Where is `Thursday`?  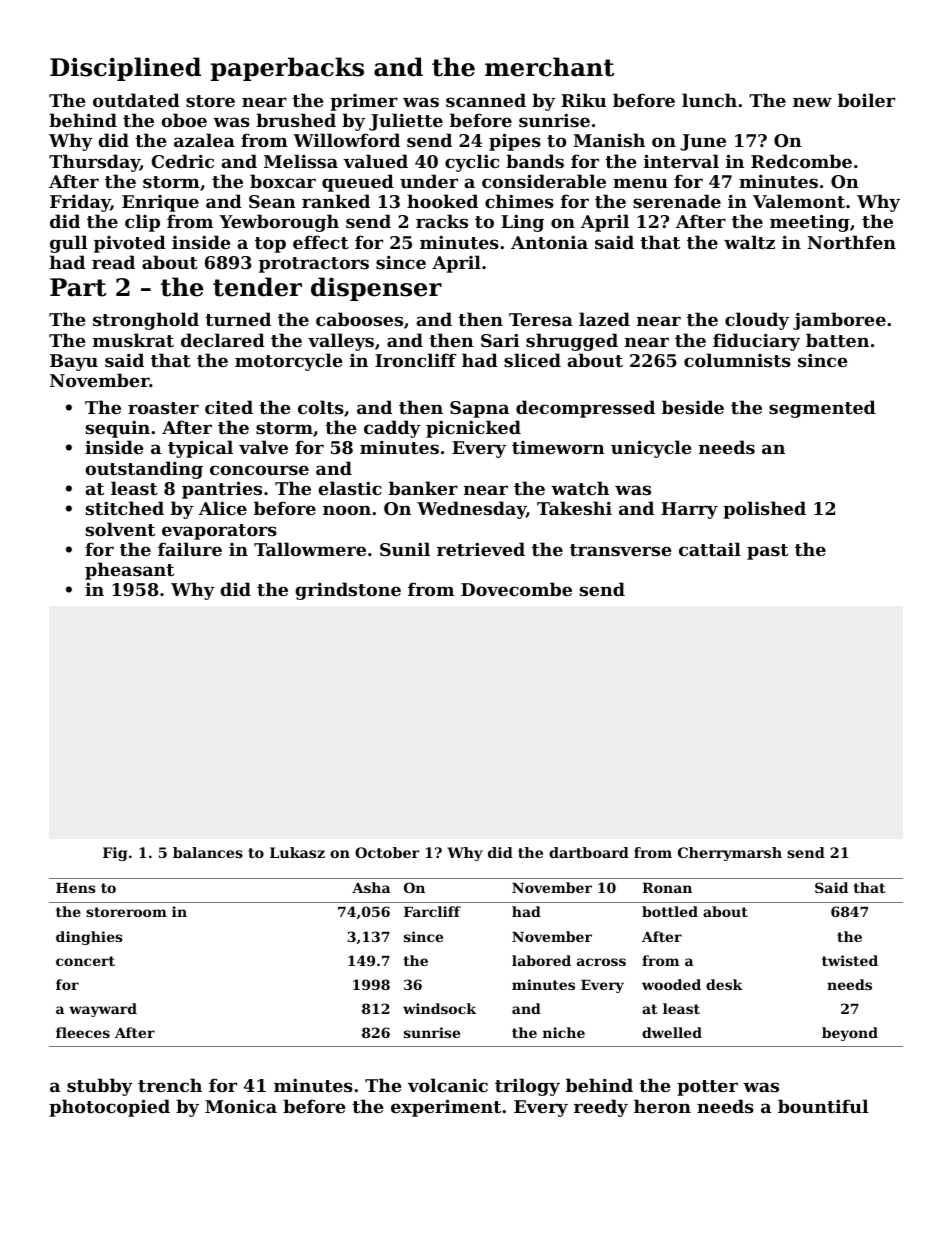
Thursday is located at coordinates (94, 163).
